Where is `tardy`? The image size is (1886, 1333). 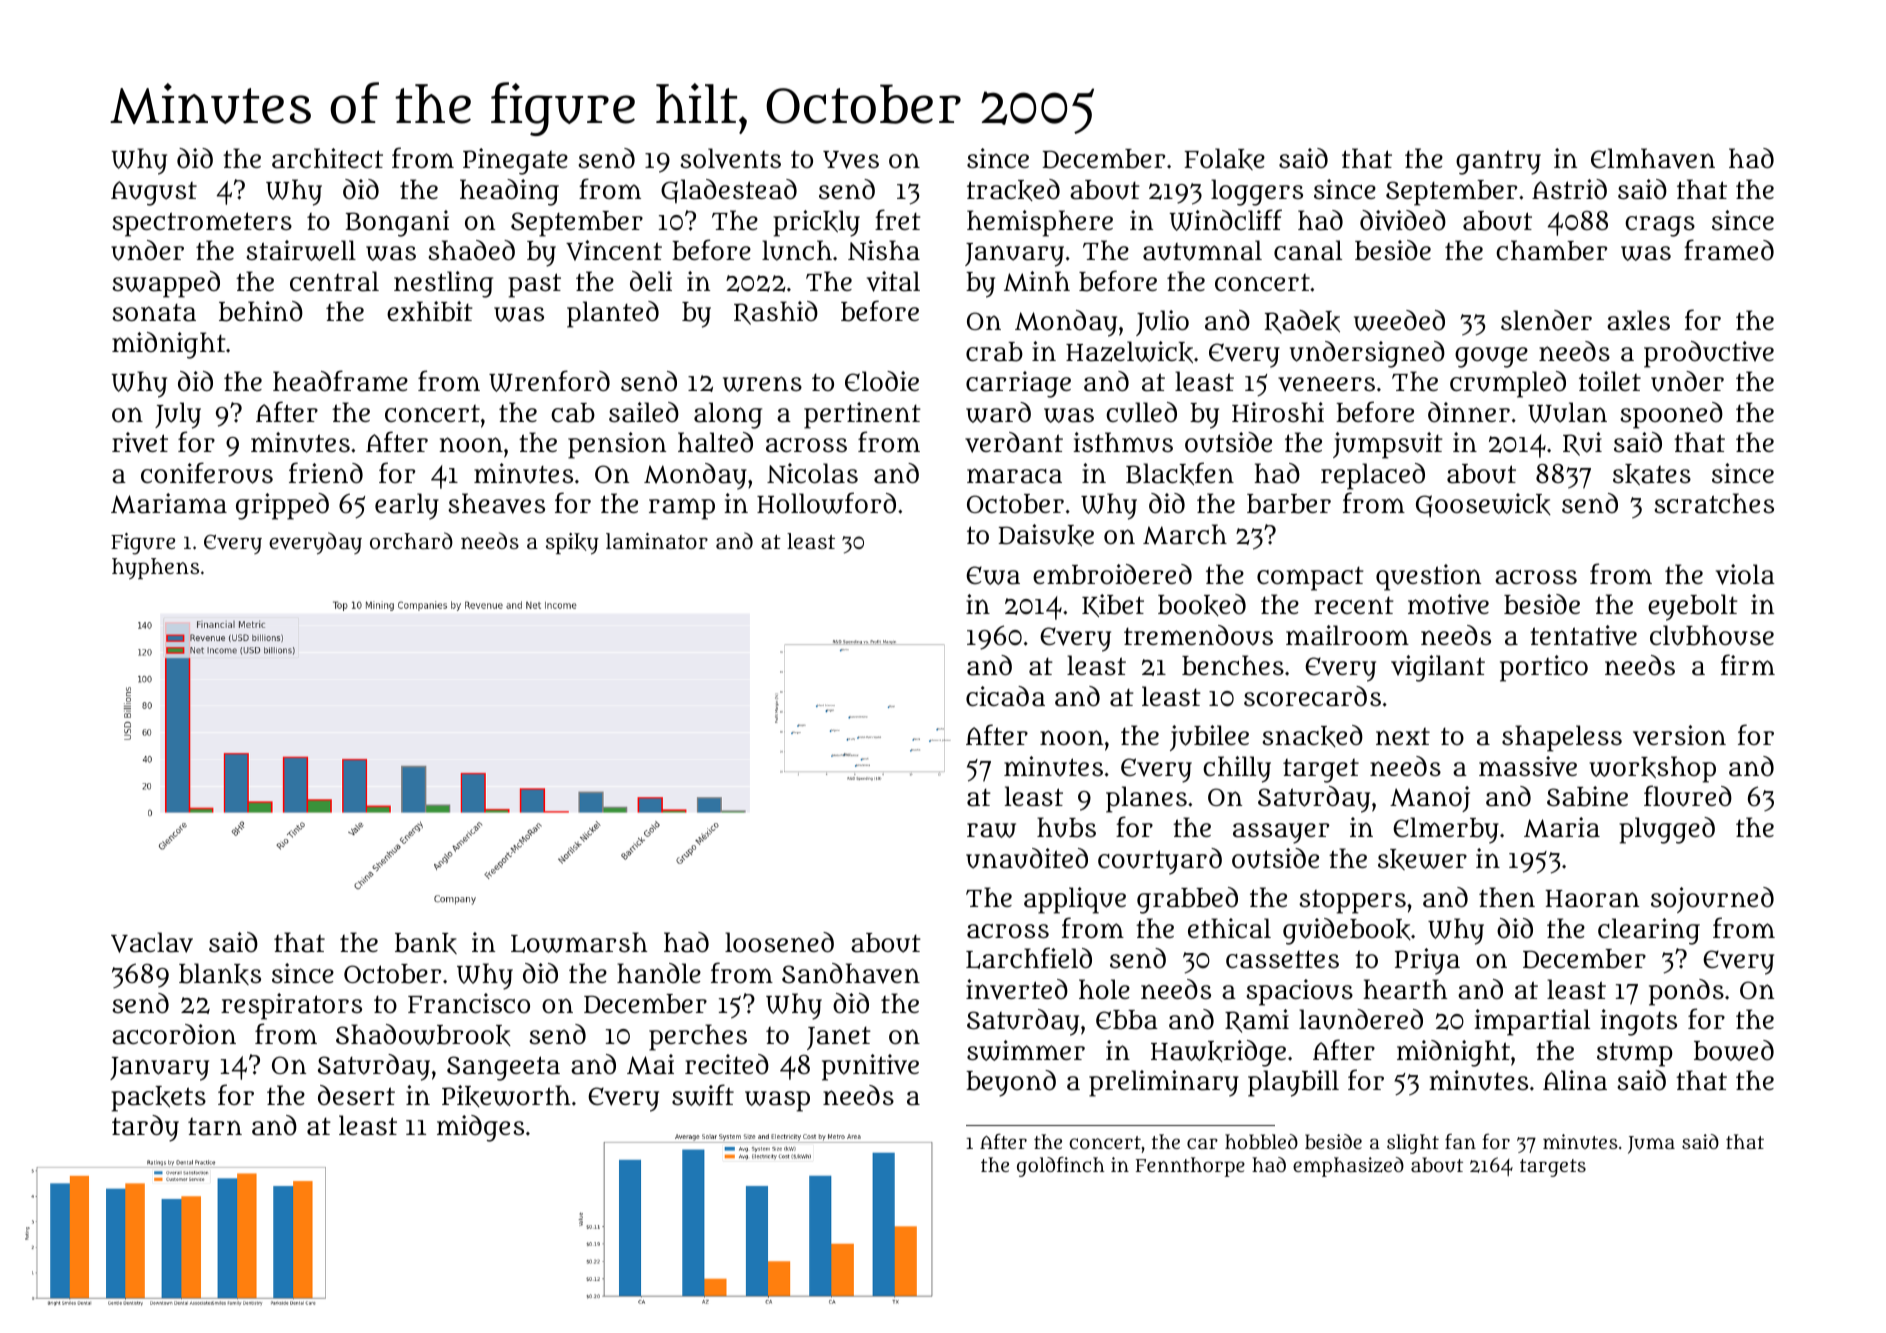
tardy is located at coordinates (145, 1128).
